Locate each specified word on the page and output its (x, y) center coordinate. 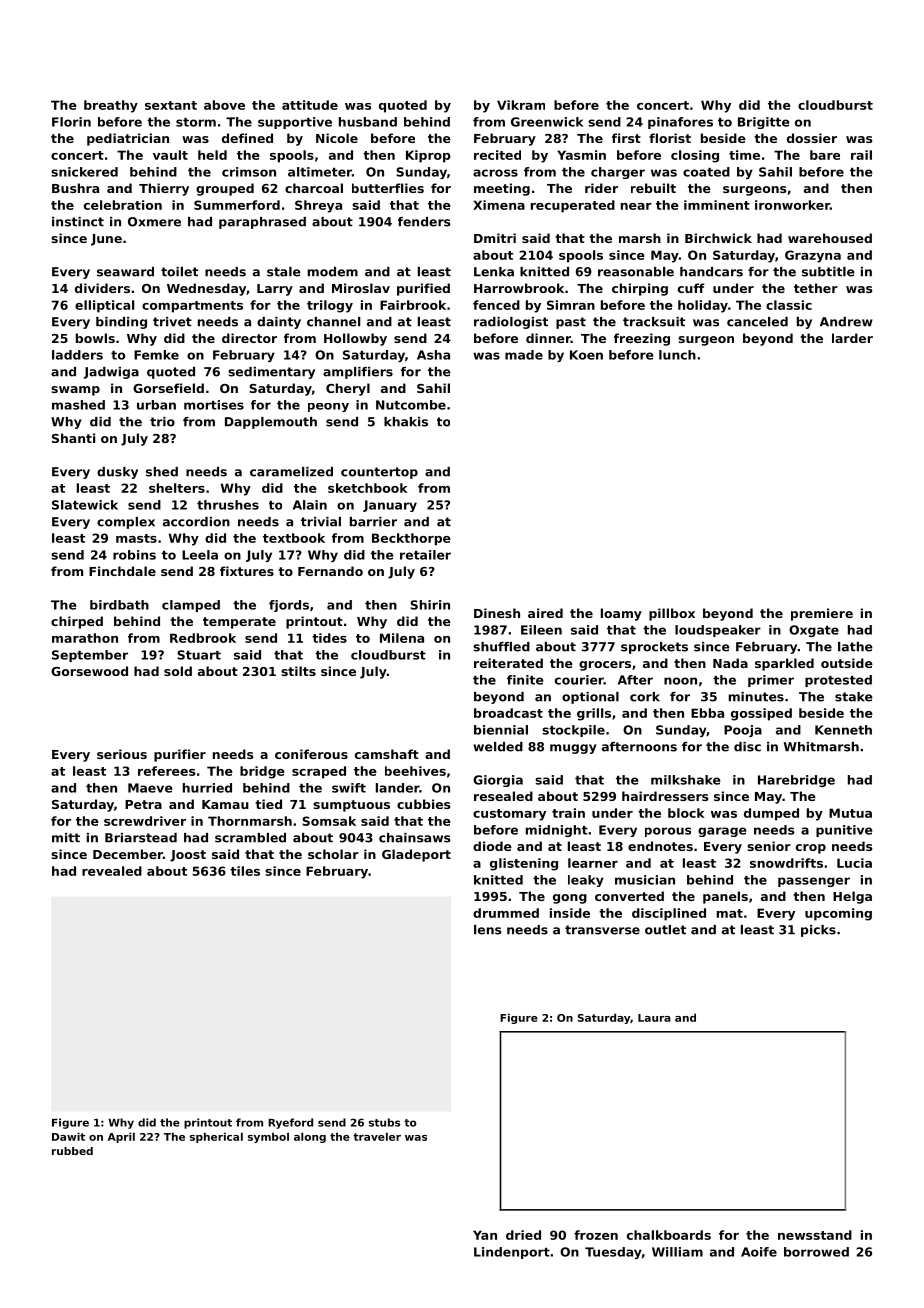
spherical (216, 1137)
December (128, 854)
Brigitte (763, 123)
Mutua (850, 813)
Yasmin (581, 155)
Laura (654, 1018)
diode (492, 846)
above (224, 105)
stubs (384, 1122)
